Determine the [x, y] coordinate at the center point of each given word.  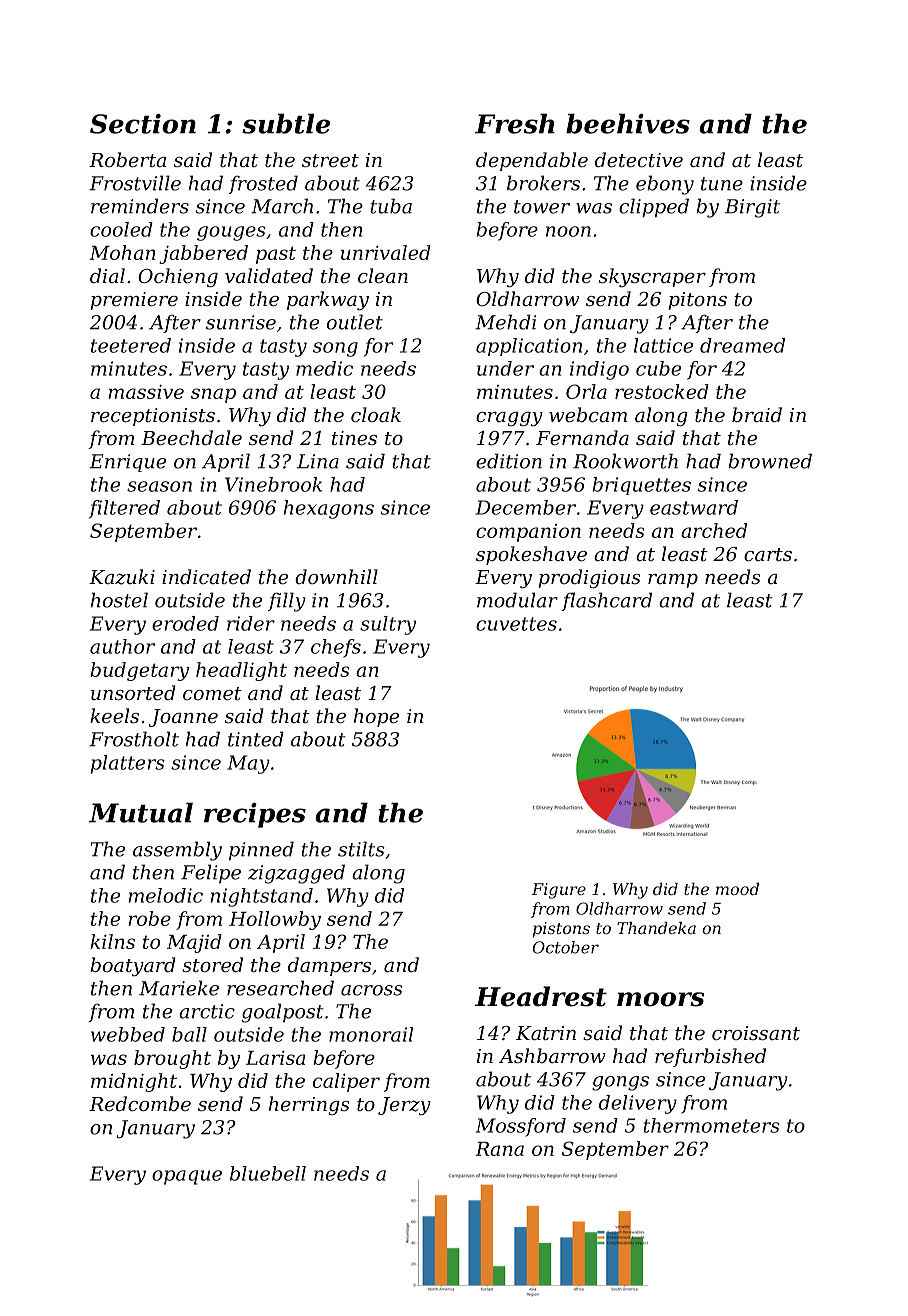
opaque [187, 1177]
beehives [628, 123]
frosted [263, 184]
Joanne [183, 718]
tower [542, 207]
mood [737, 889]
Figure [559, 891]
